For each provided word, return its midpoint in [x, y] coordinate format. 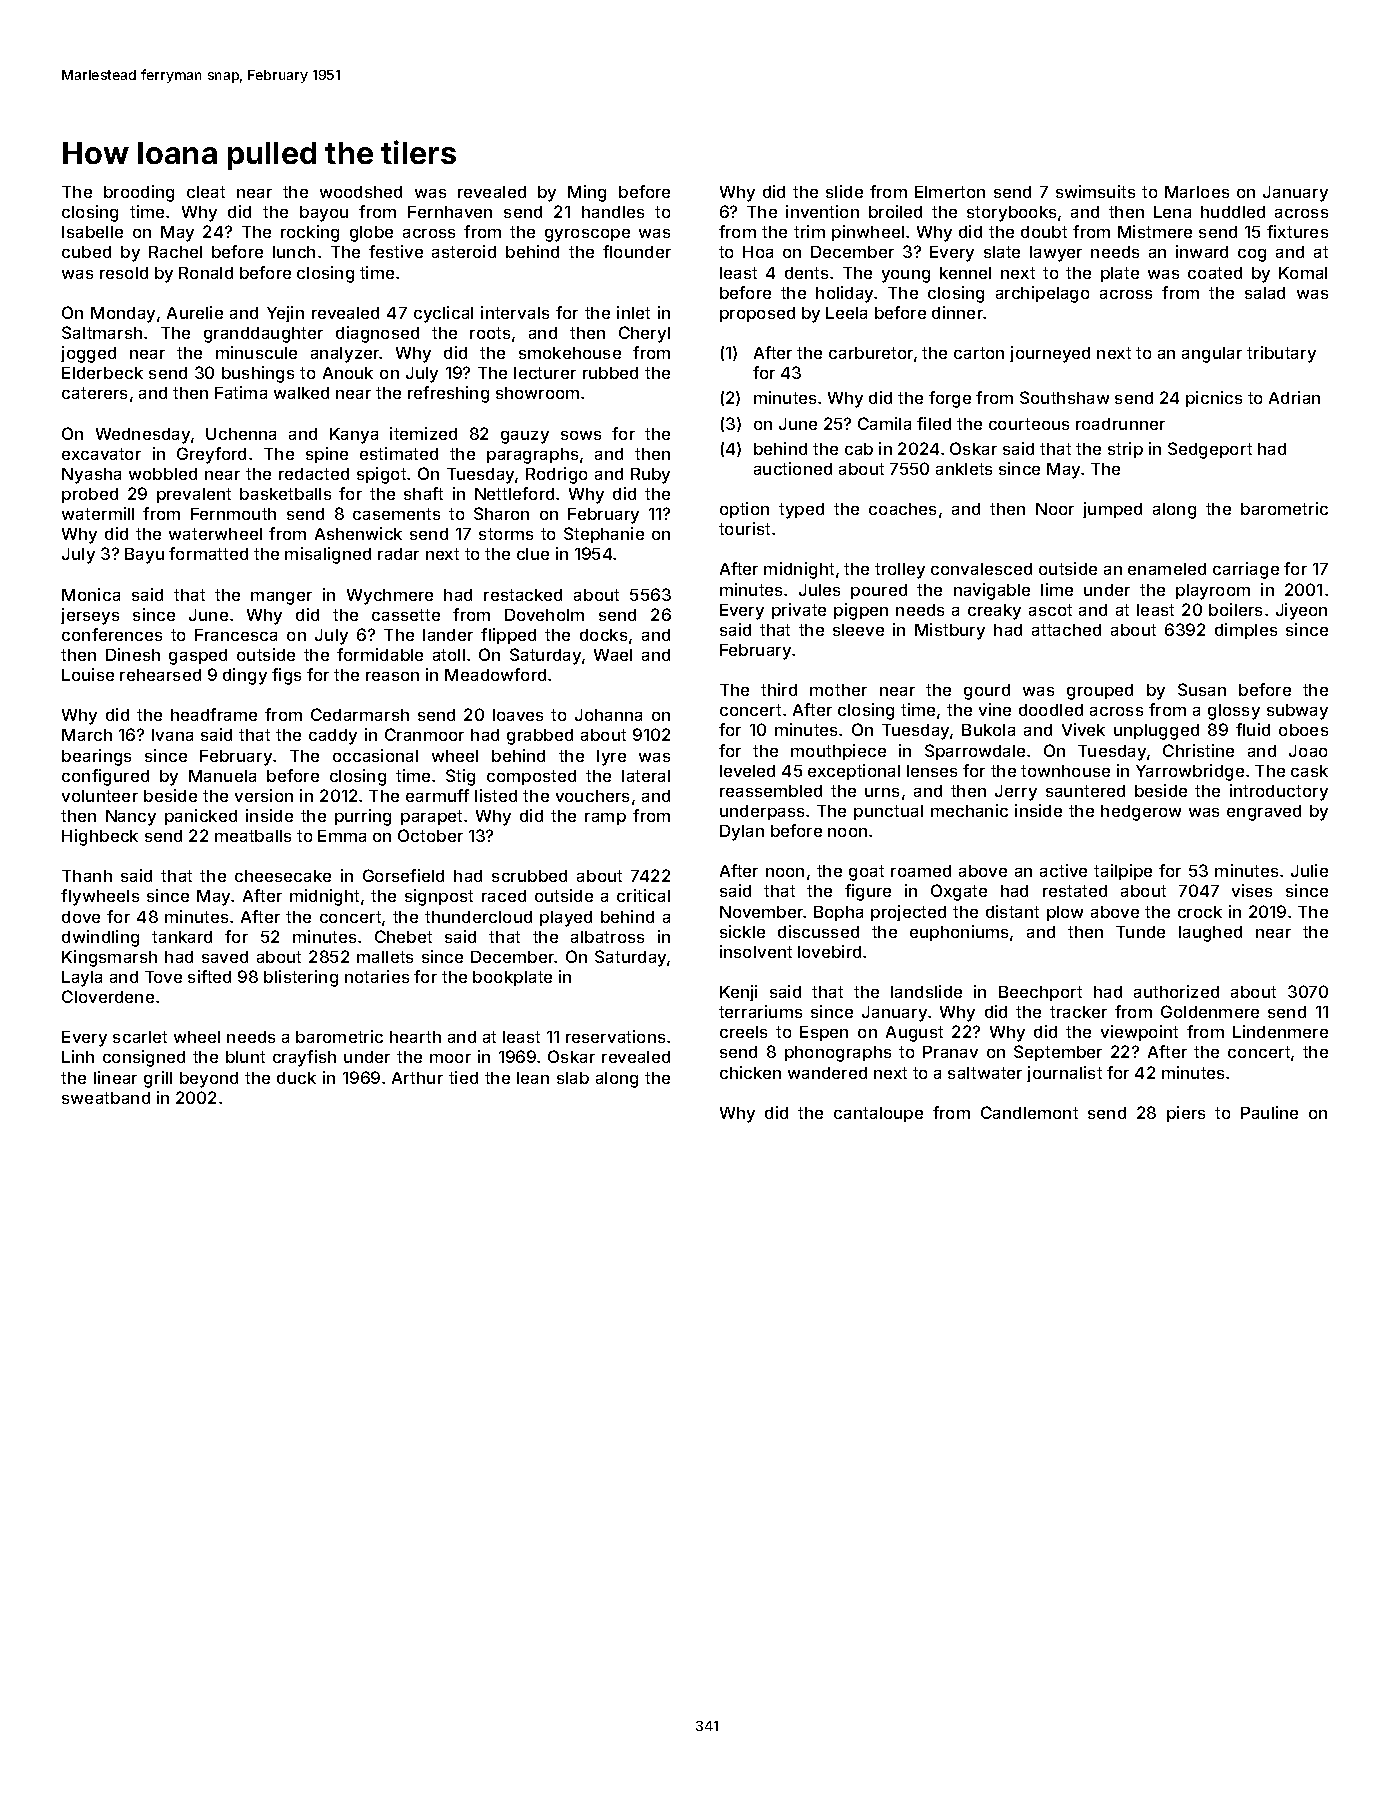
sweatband [106, 1098]
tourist [744, 528]
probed [90, 495]
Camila [884, 423]
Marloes [1197, 192]
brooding [139, 193]
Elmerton [950, 192]
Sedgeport [1210, 450]
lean [533, 1078]
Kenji [738, 993]
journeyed [1050, 354]
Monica [91, 594]
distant [1012, 911]
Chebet [403, 936]
